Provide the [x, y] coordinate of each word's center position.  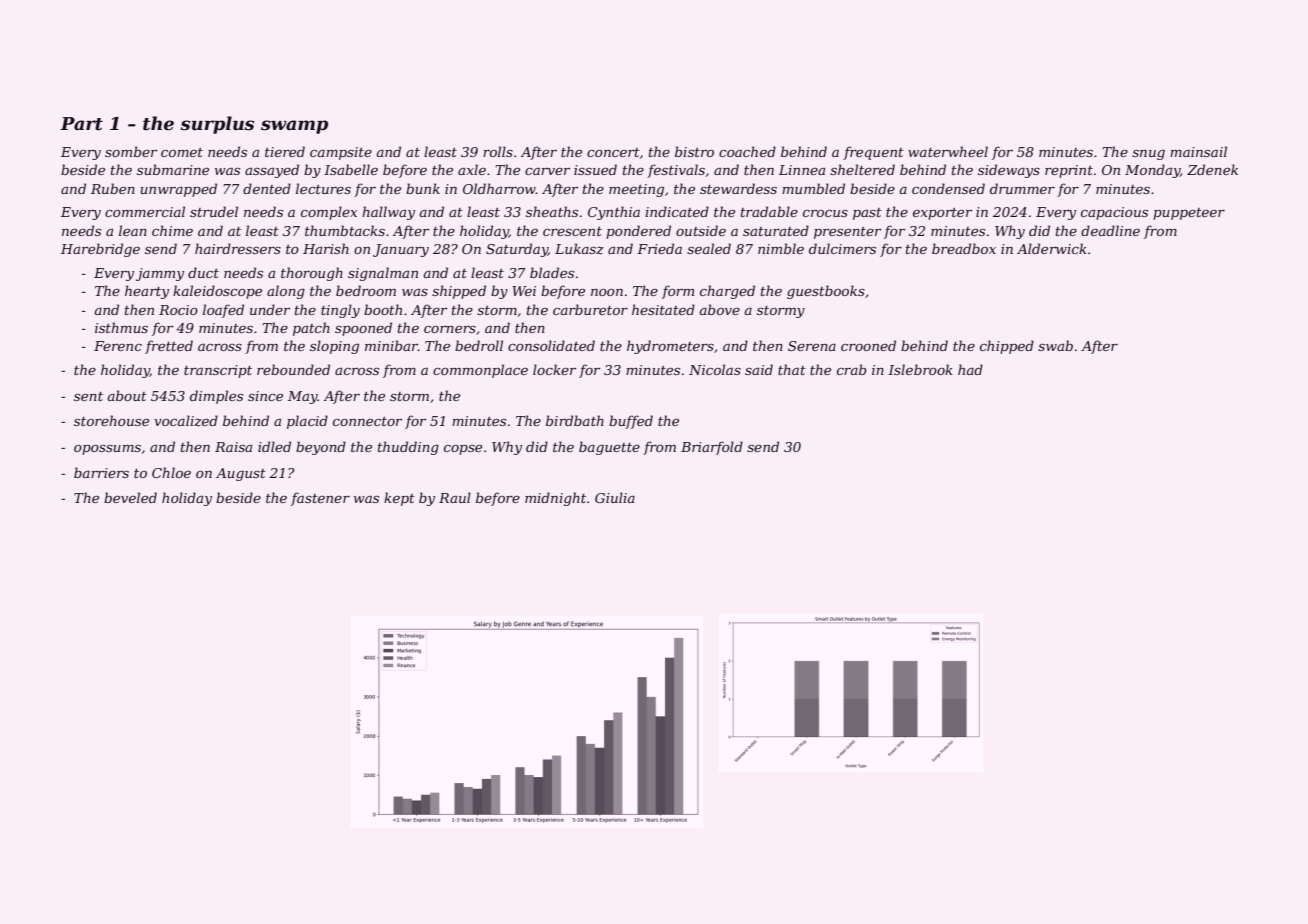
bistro [694, 151]
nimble [781, 248]
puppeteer [1189, 214]
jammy [160, 274]
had [970, 369]
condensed [948, 188]
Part [81, 124]
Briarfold [712, 448]
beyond [321, 448]
